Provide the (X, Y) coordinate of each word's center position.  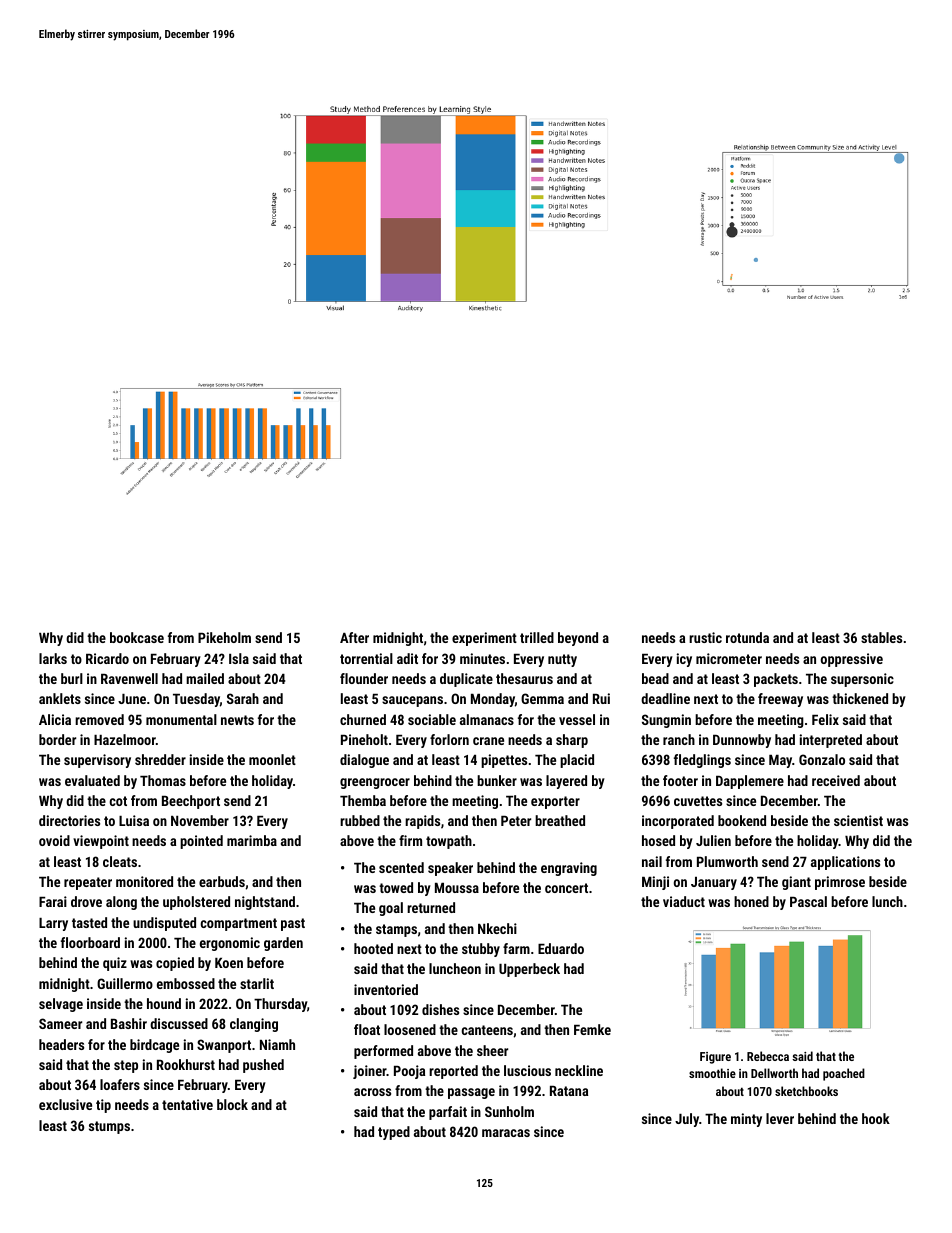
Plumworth (727, 861)
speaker (450, 869)
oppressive (852, 660)
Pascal (808, 901)
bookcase (137, 637)
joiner (370, 1072)
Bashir (129, 1023)
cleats (120, 861)
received (836, 780)
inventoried (386, 989)
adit (407, 658)
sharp (572, 741)
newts (237, 720)
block (232, 1104)
